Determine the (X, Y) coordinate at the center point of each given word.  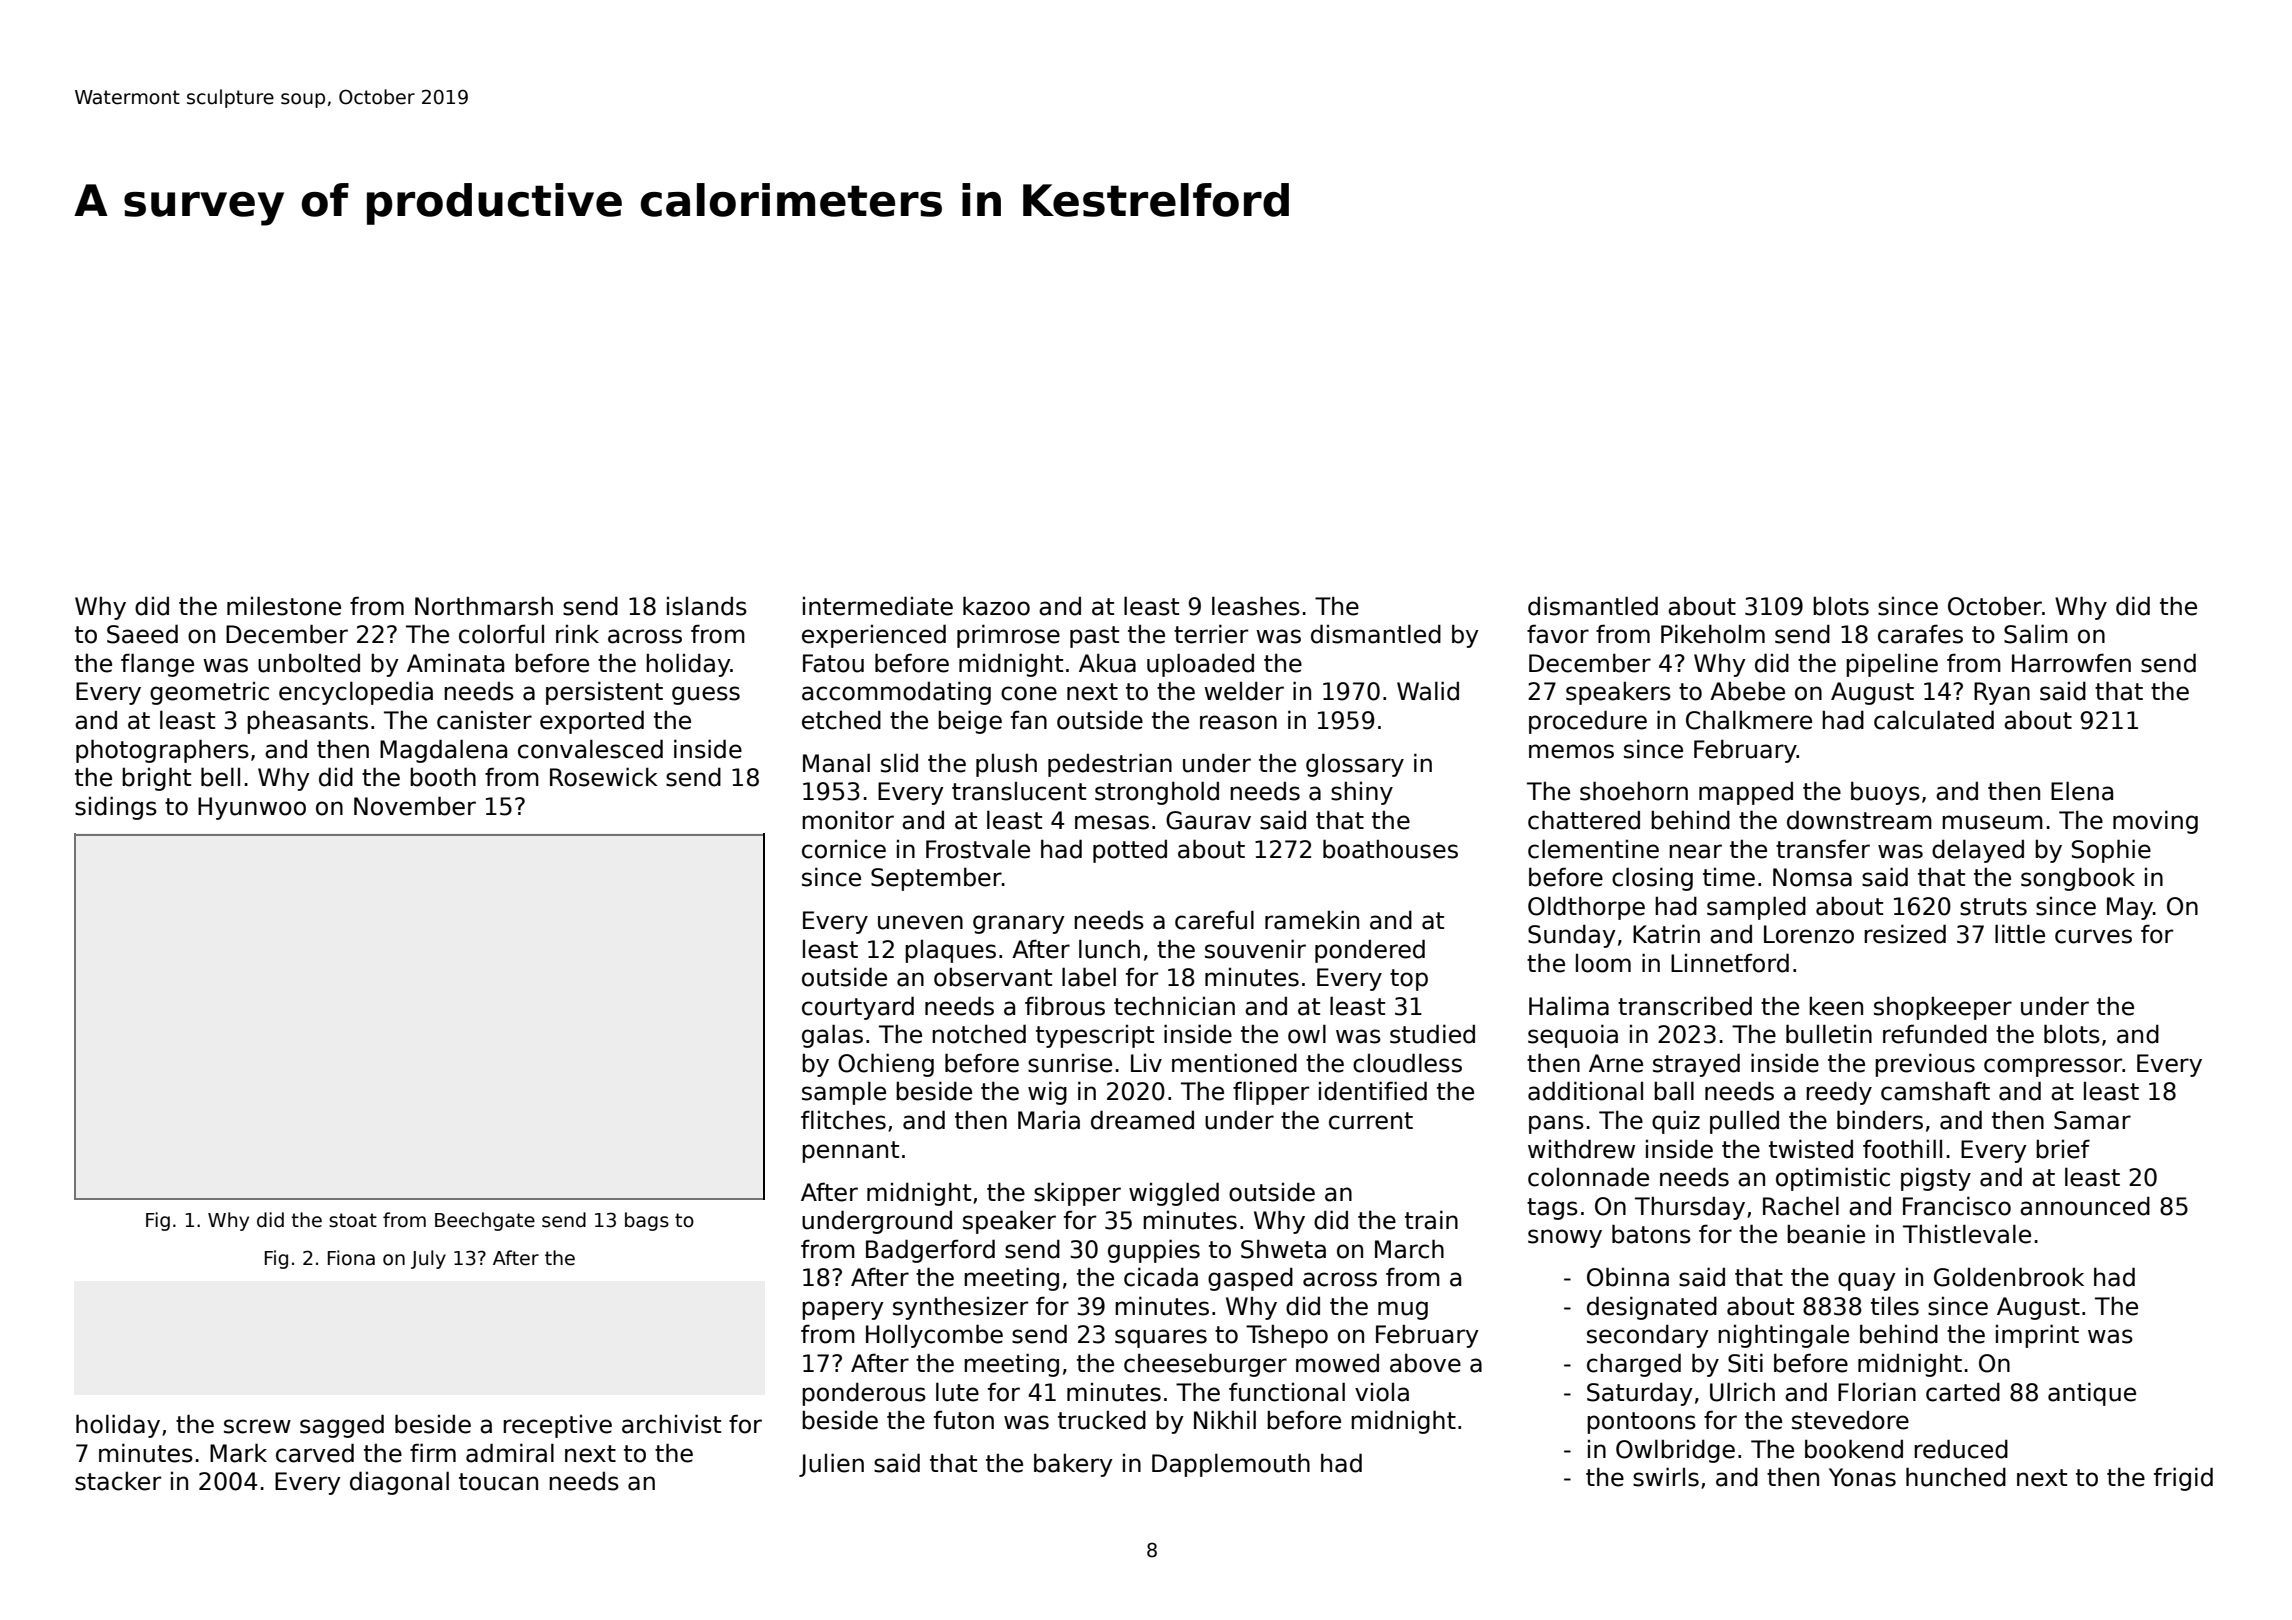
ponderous (864, 1394)
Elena (2082, 791)
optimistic (1833, 1179)
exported (592, 722)
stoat (353, 1220)
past (1094, 637)
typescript (1095, 1036)
